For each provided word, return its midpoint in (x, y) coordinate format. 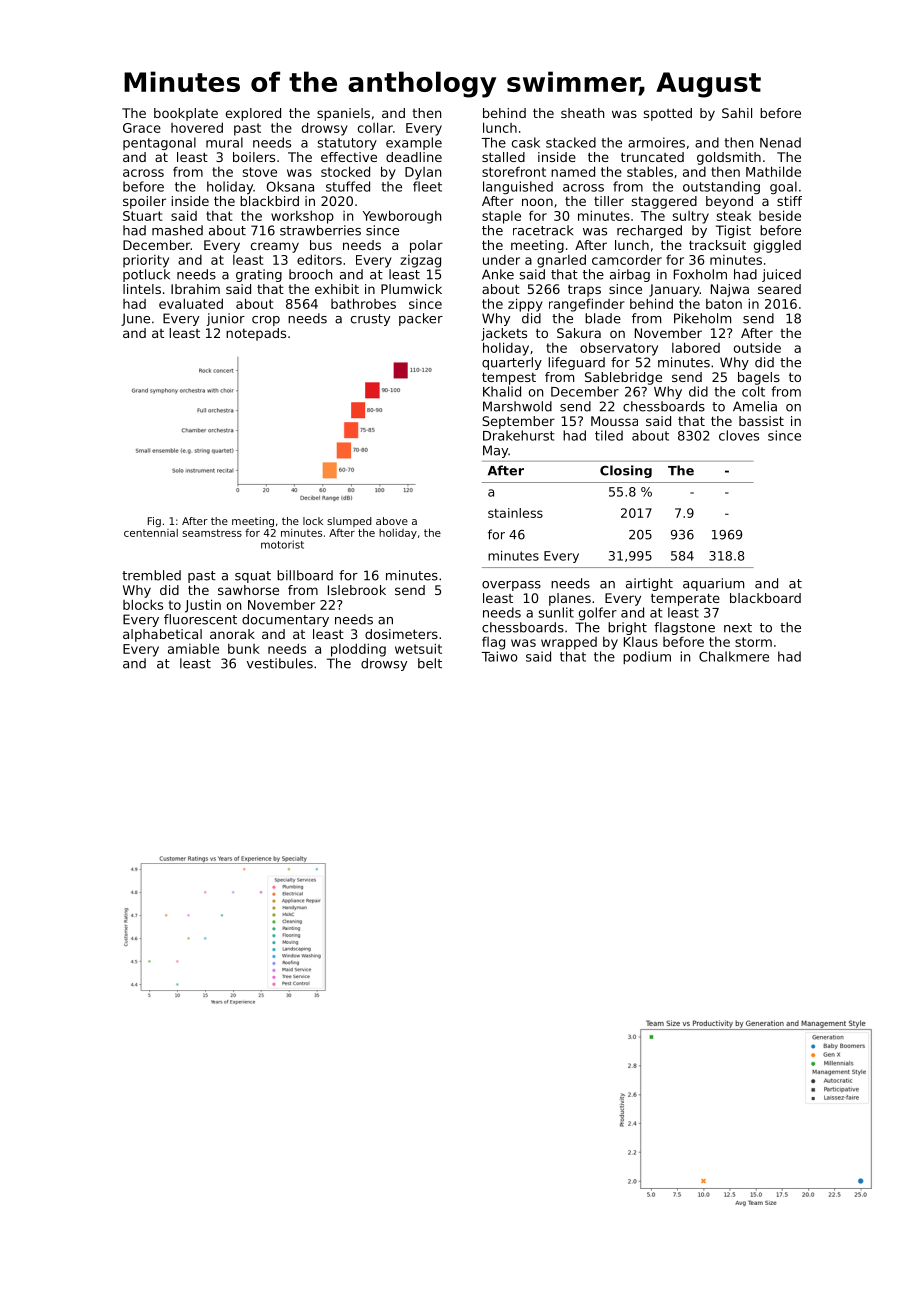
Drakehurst (519, 435)
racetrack (543, 230)
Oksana (290, 186)
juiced (781, 275)
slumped (349, 522)
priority (146, 261)
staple (501, 217)
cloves (739, 435)
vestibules (280, 663)
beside (780, 215)
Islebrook (357, 590)
